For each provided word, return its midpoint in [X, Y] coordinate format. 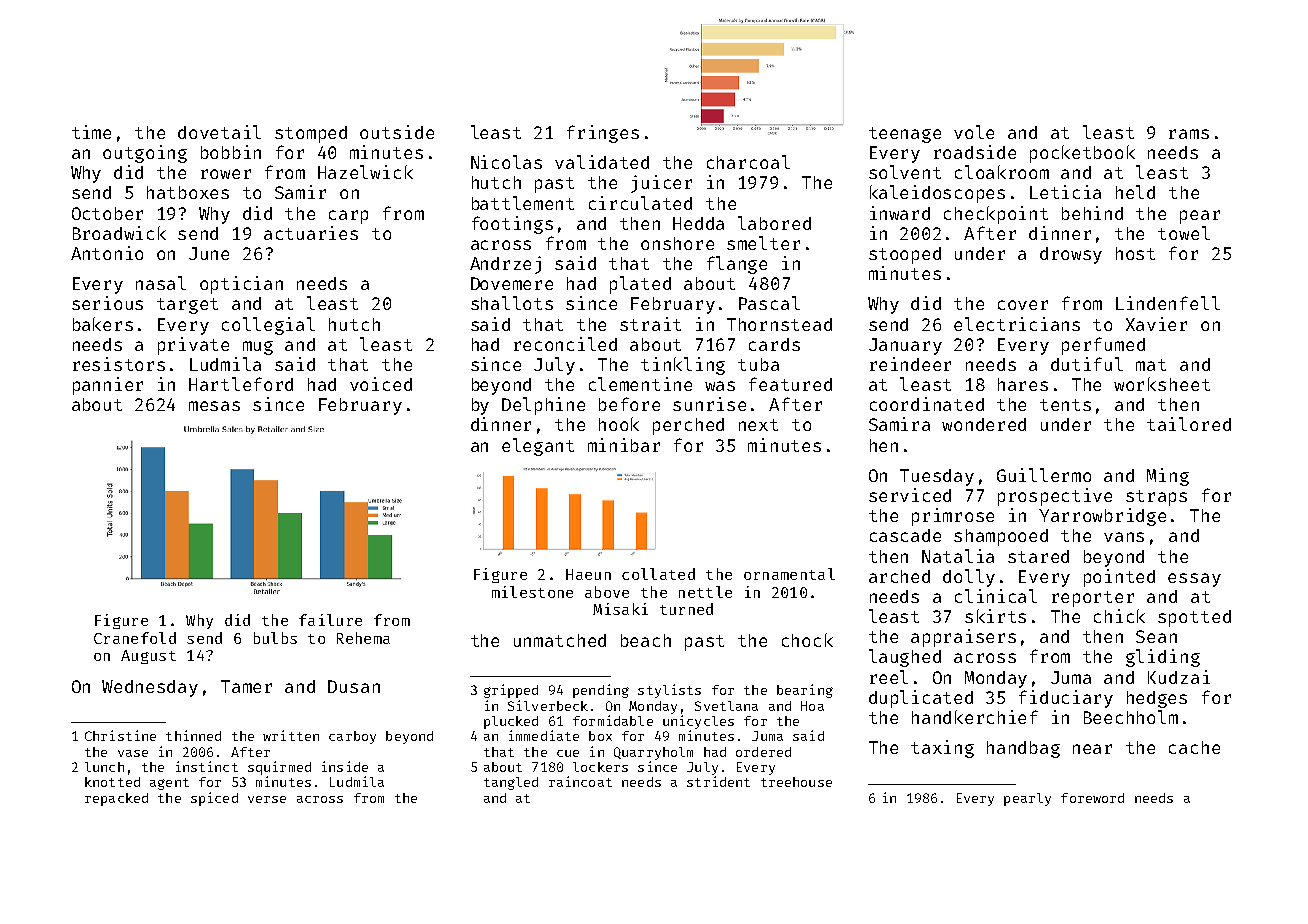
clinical [996, 596]
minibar [624, 445]
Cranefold [135, 638]
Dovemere [512, 283]
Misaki [620, 609]
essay [1194, 580]
